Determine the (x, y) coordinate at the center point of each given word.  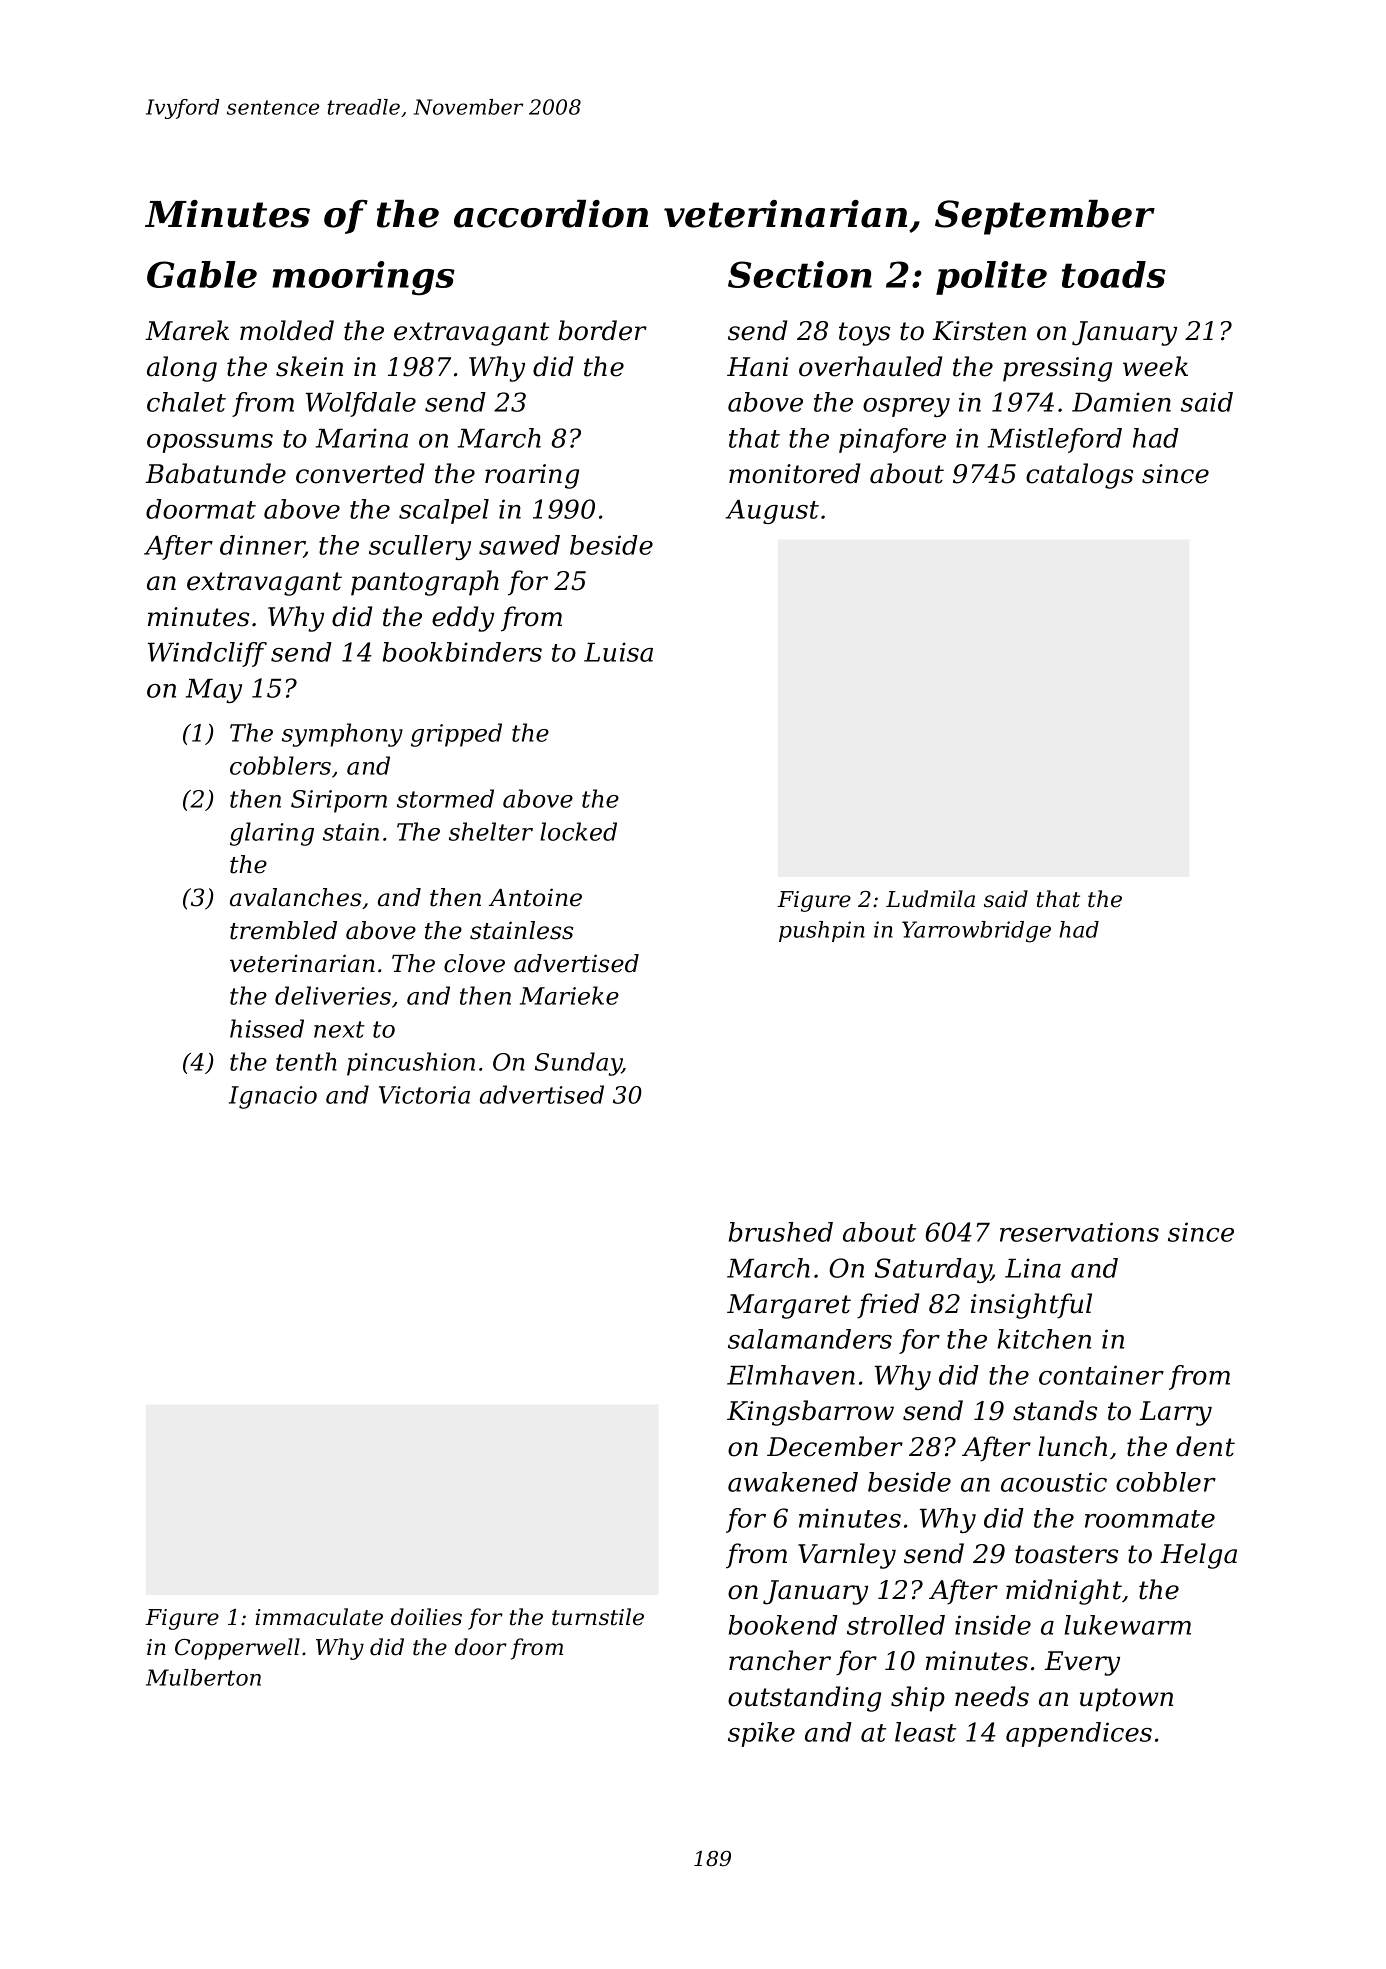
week (1155, 366)
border (602, 330)
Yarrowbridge (976, 932)
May (214, 691)
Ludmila (930, 899)
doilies (426, 1617)
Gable (202, 274)
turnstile (598, 1617)
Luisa (618, 652)
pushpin (822, 931)
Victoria (424, 1095)
